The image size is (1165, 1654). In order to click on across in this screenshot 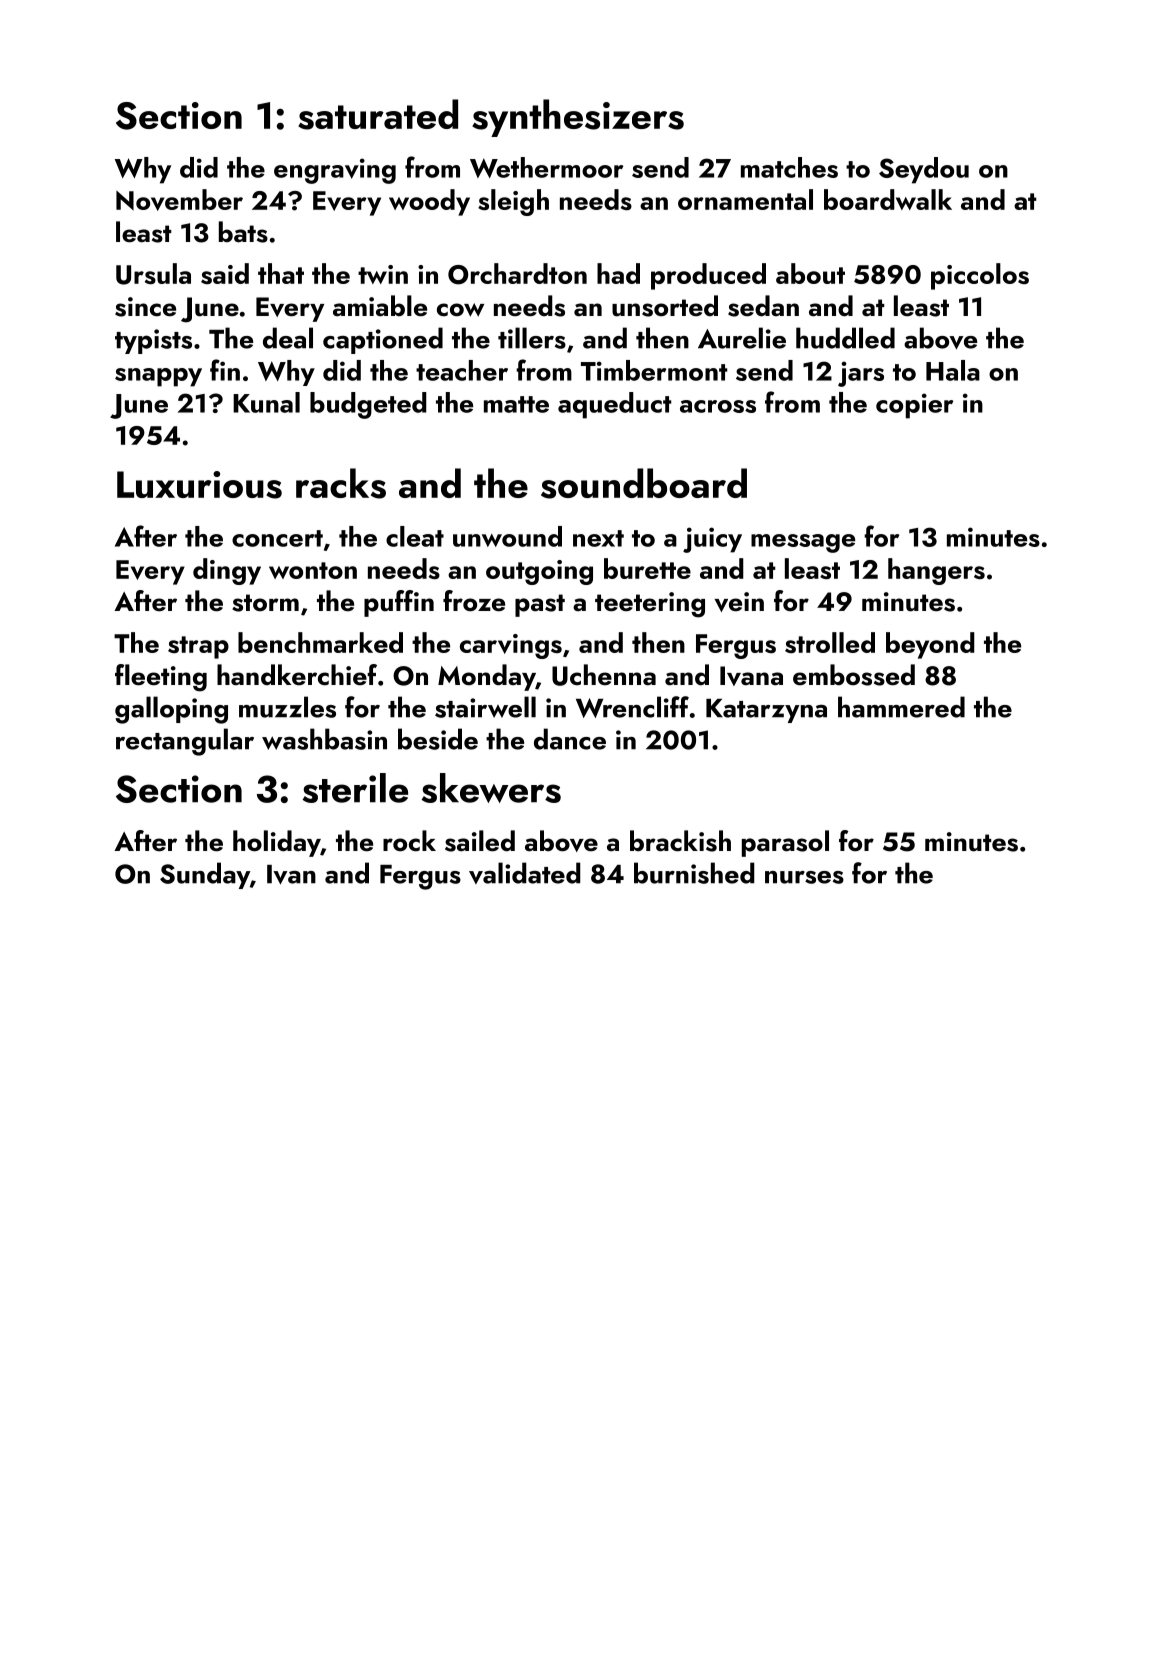, I will do `click(718, 406)`.
